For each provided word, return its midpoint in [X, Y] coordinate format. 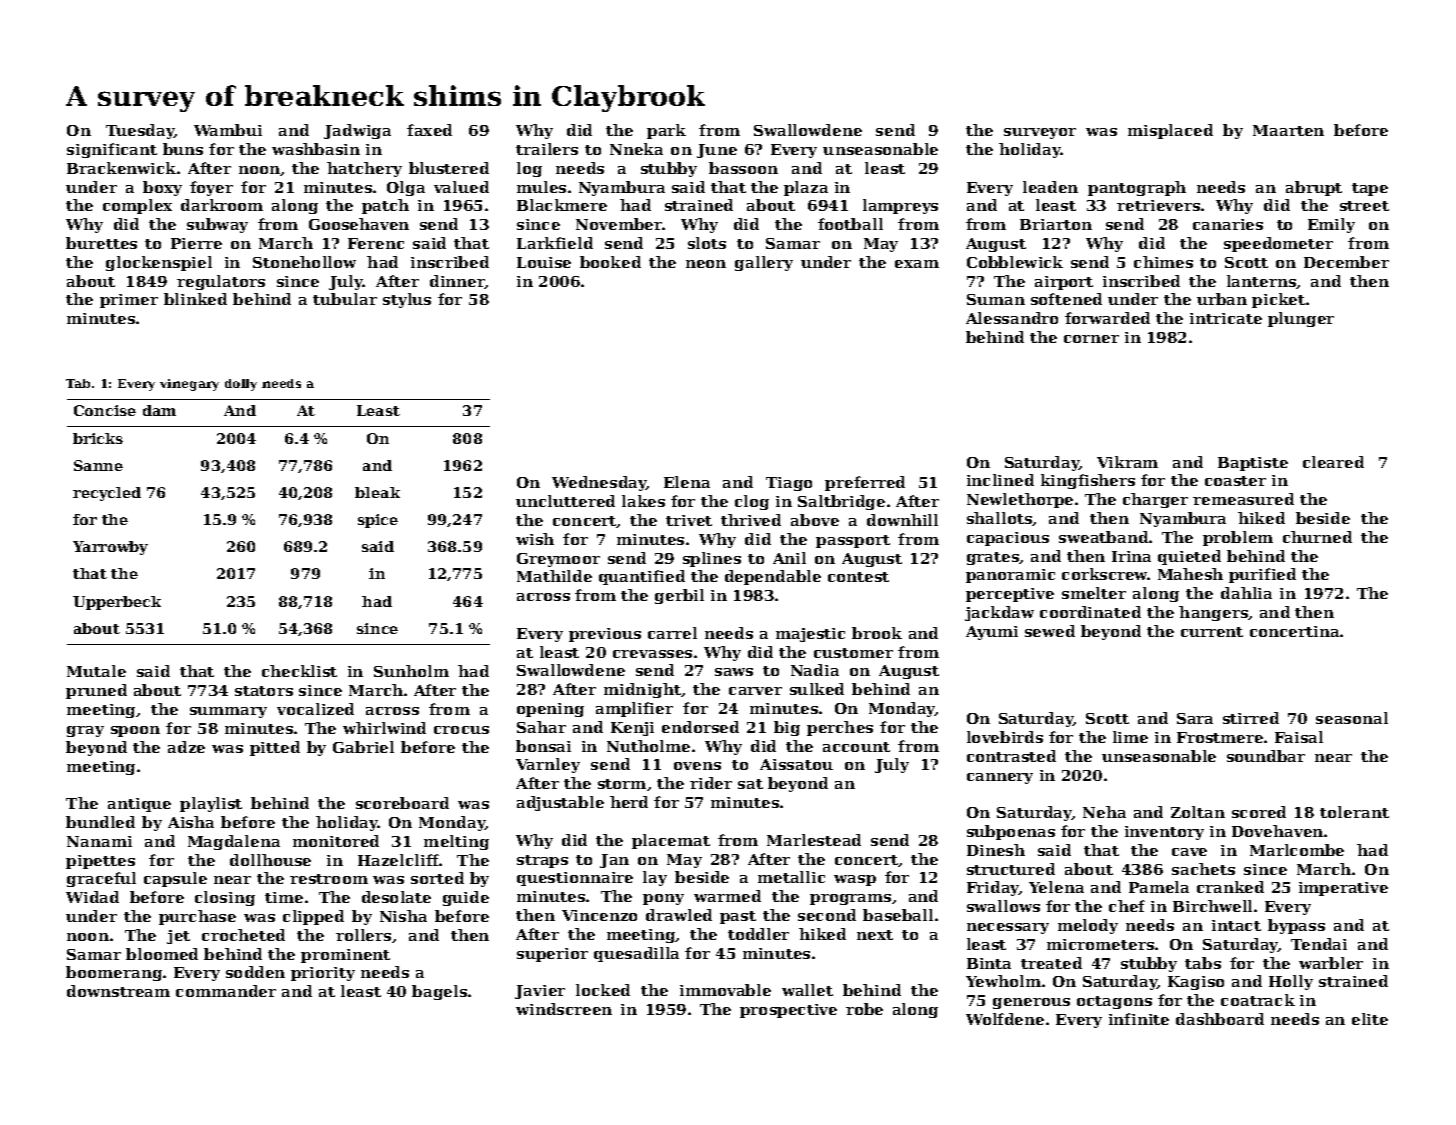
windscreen [564, 1009]
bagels [439, 992]
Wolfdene [1005, 1019]
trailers [547, 149]
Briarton [1056, 224]
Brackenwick [121, 168]
